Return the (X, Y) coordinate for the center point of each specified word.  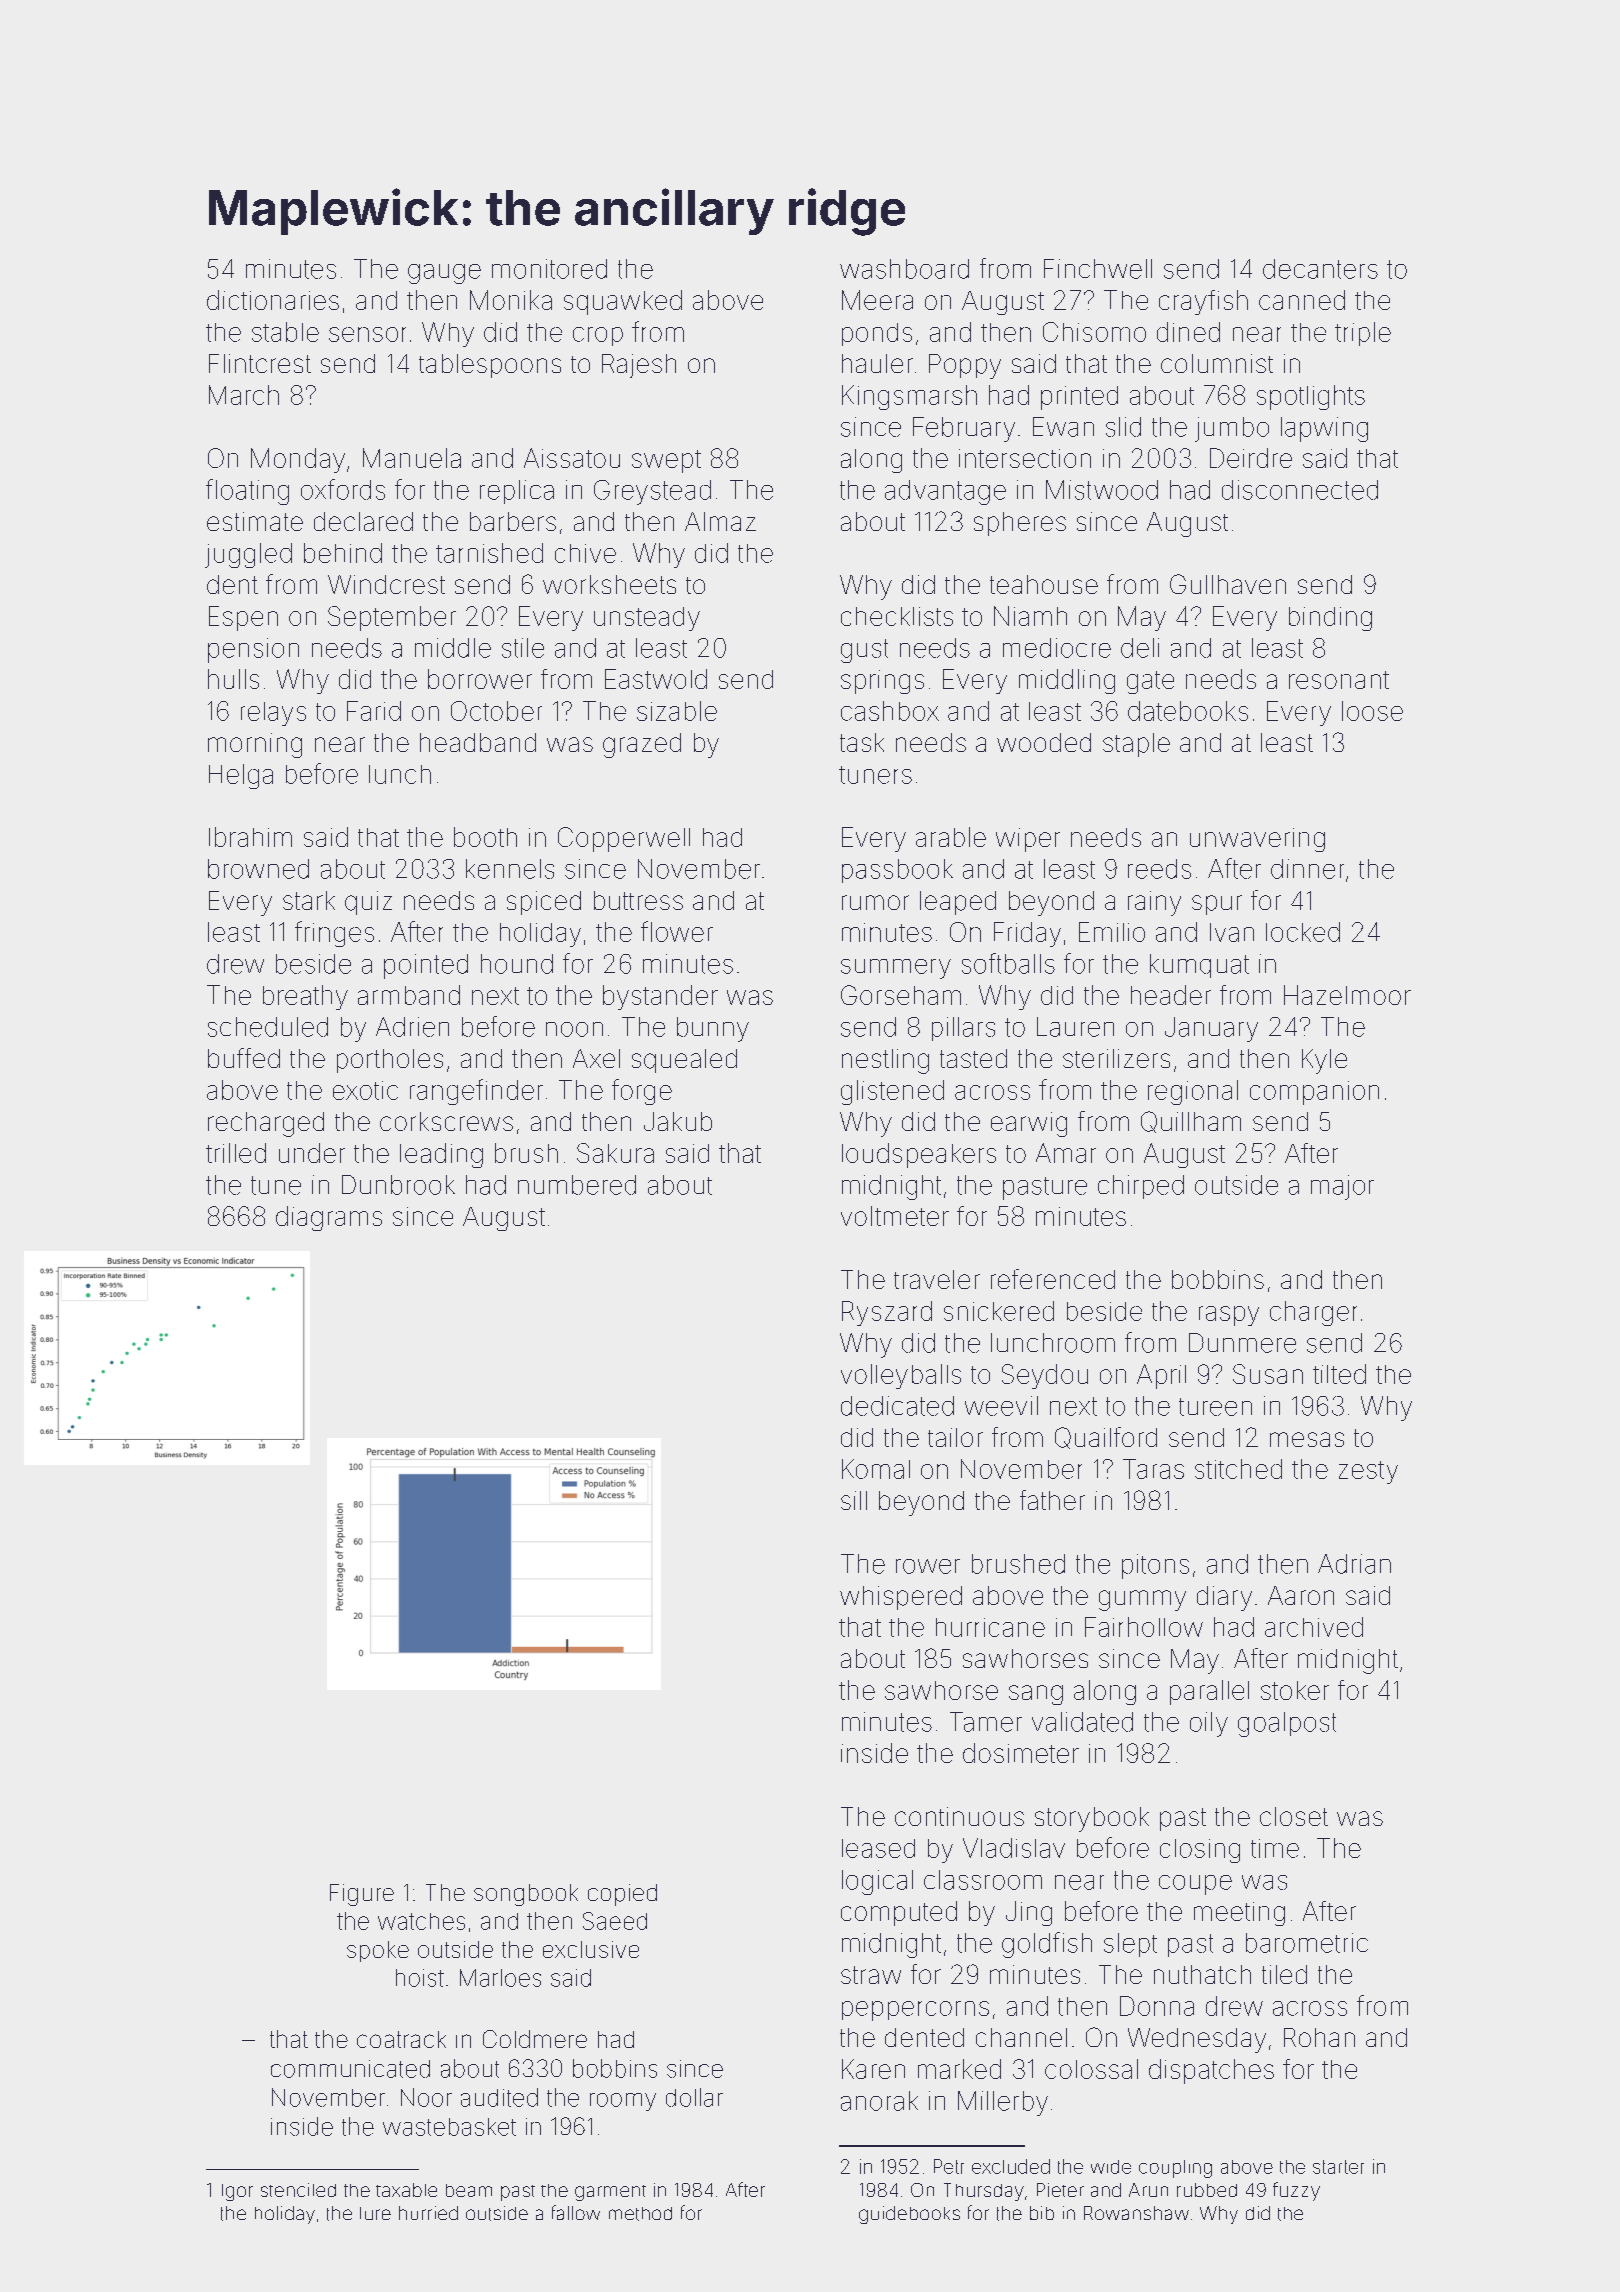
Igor (237, 2192)
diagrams (329, 1218)
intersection (1025, 458)
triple (1363, 334)
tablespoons (490, 366)
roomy (623, 2102)
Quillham (1191, 1122)
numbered (577, 1185)
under (312, 1153)
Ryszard (887, 1313)
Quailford (1106, 1438)
